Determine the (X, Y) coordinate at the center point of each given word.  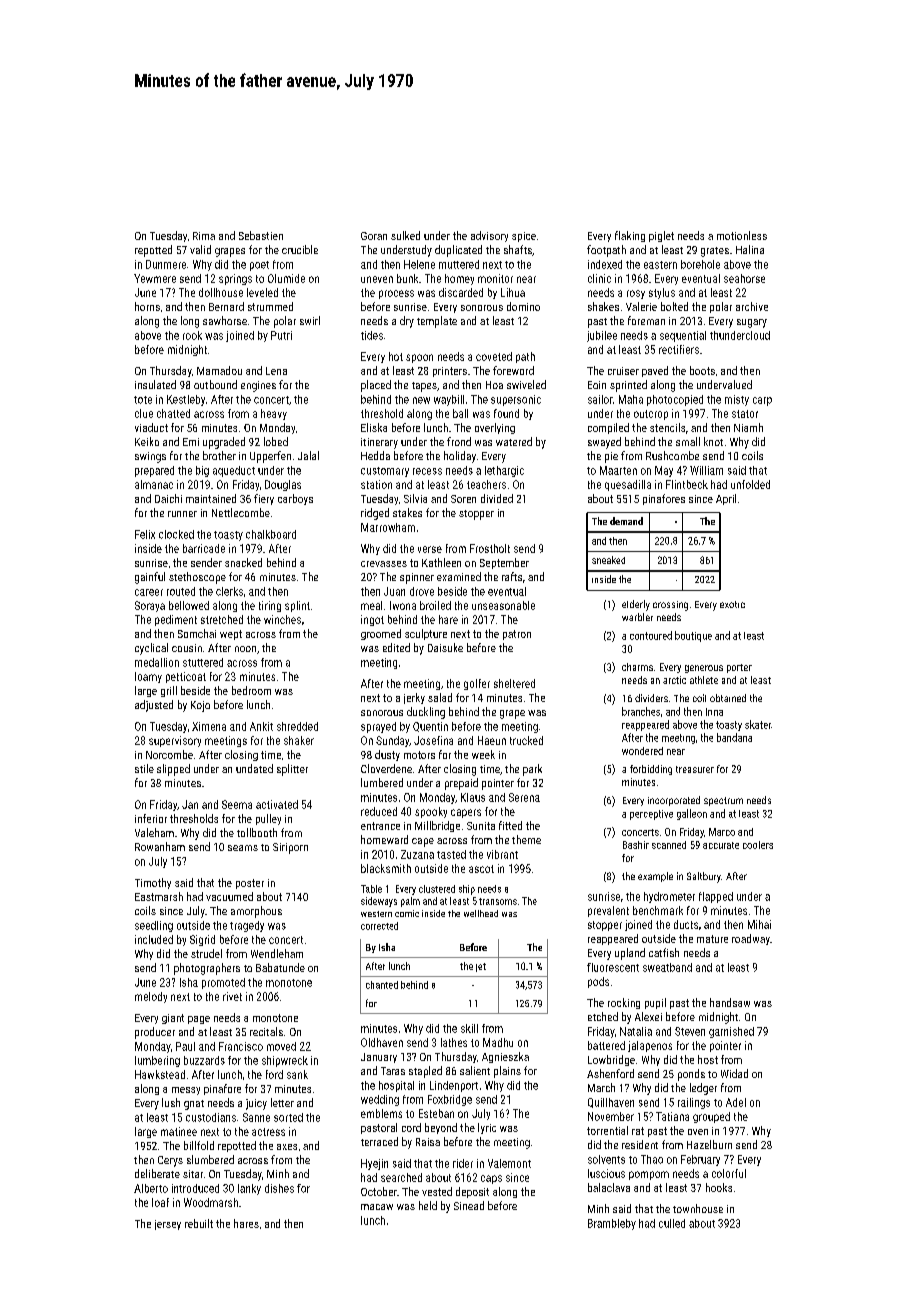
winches (282, 619)
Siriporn (290, 848)
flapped (716, 897)
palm (410, 902)
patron (517, 635)
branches (641, 711)
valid (200, 249)
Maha (631, 399)
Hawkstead (160, 1074)
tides (372, 335)
